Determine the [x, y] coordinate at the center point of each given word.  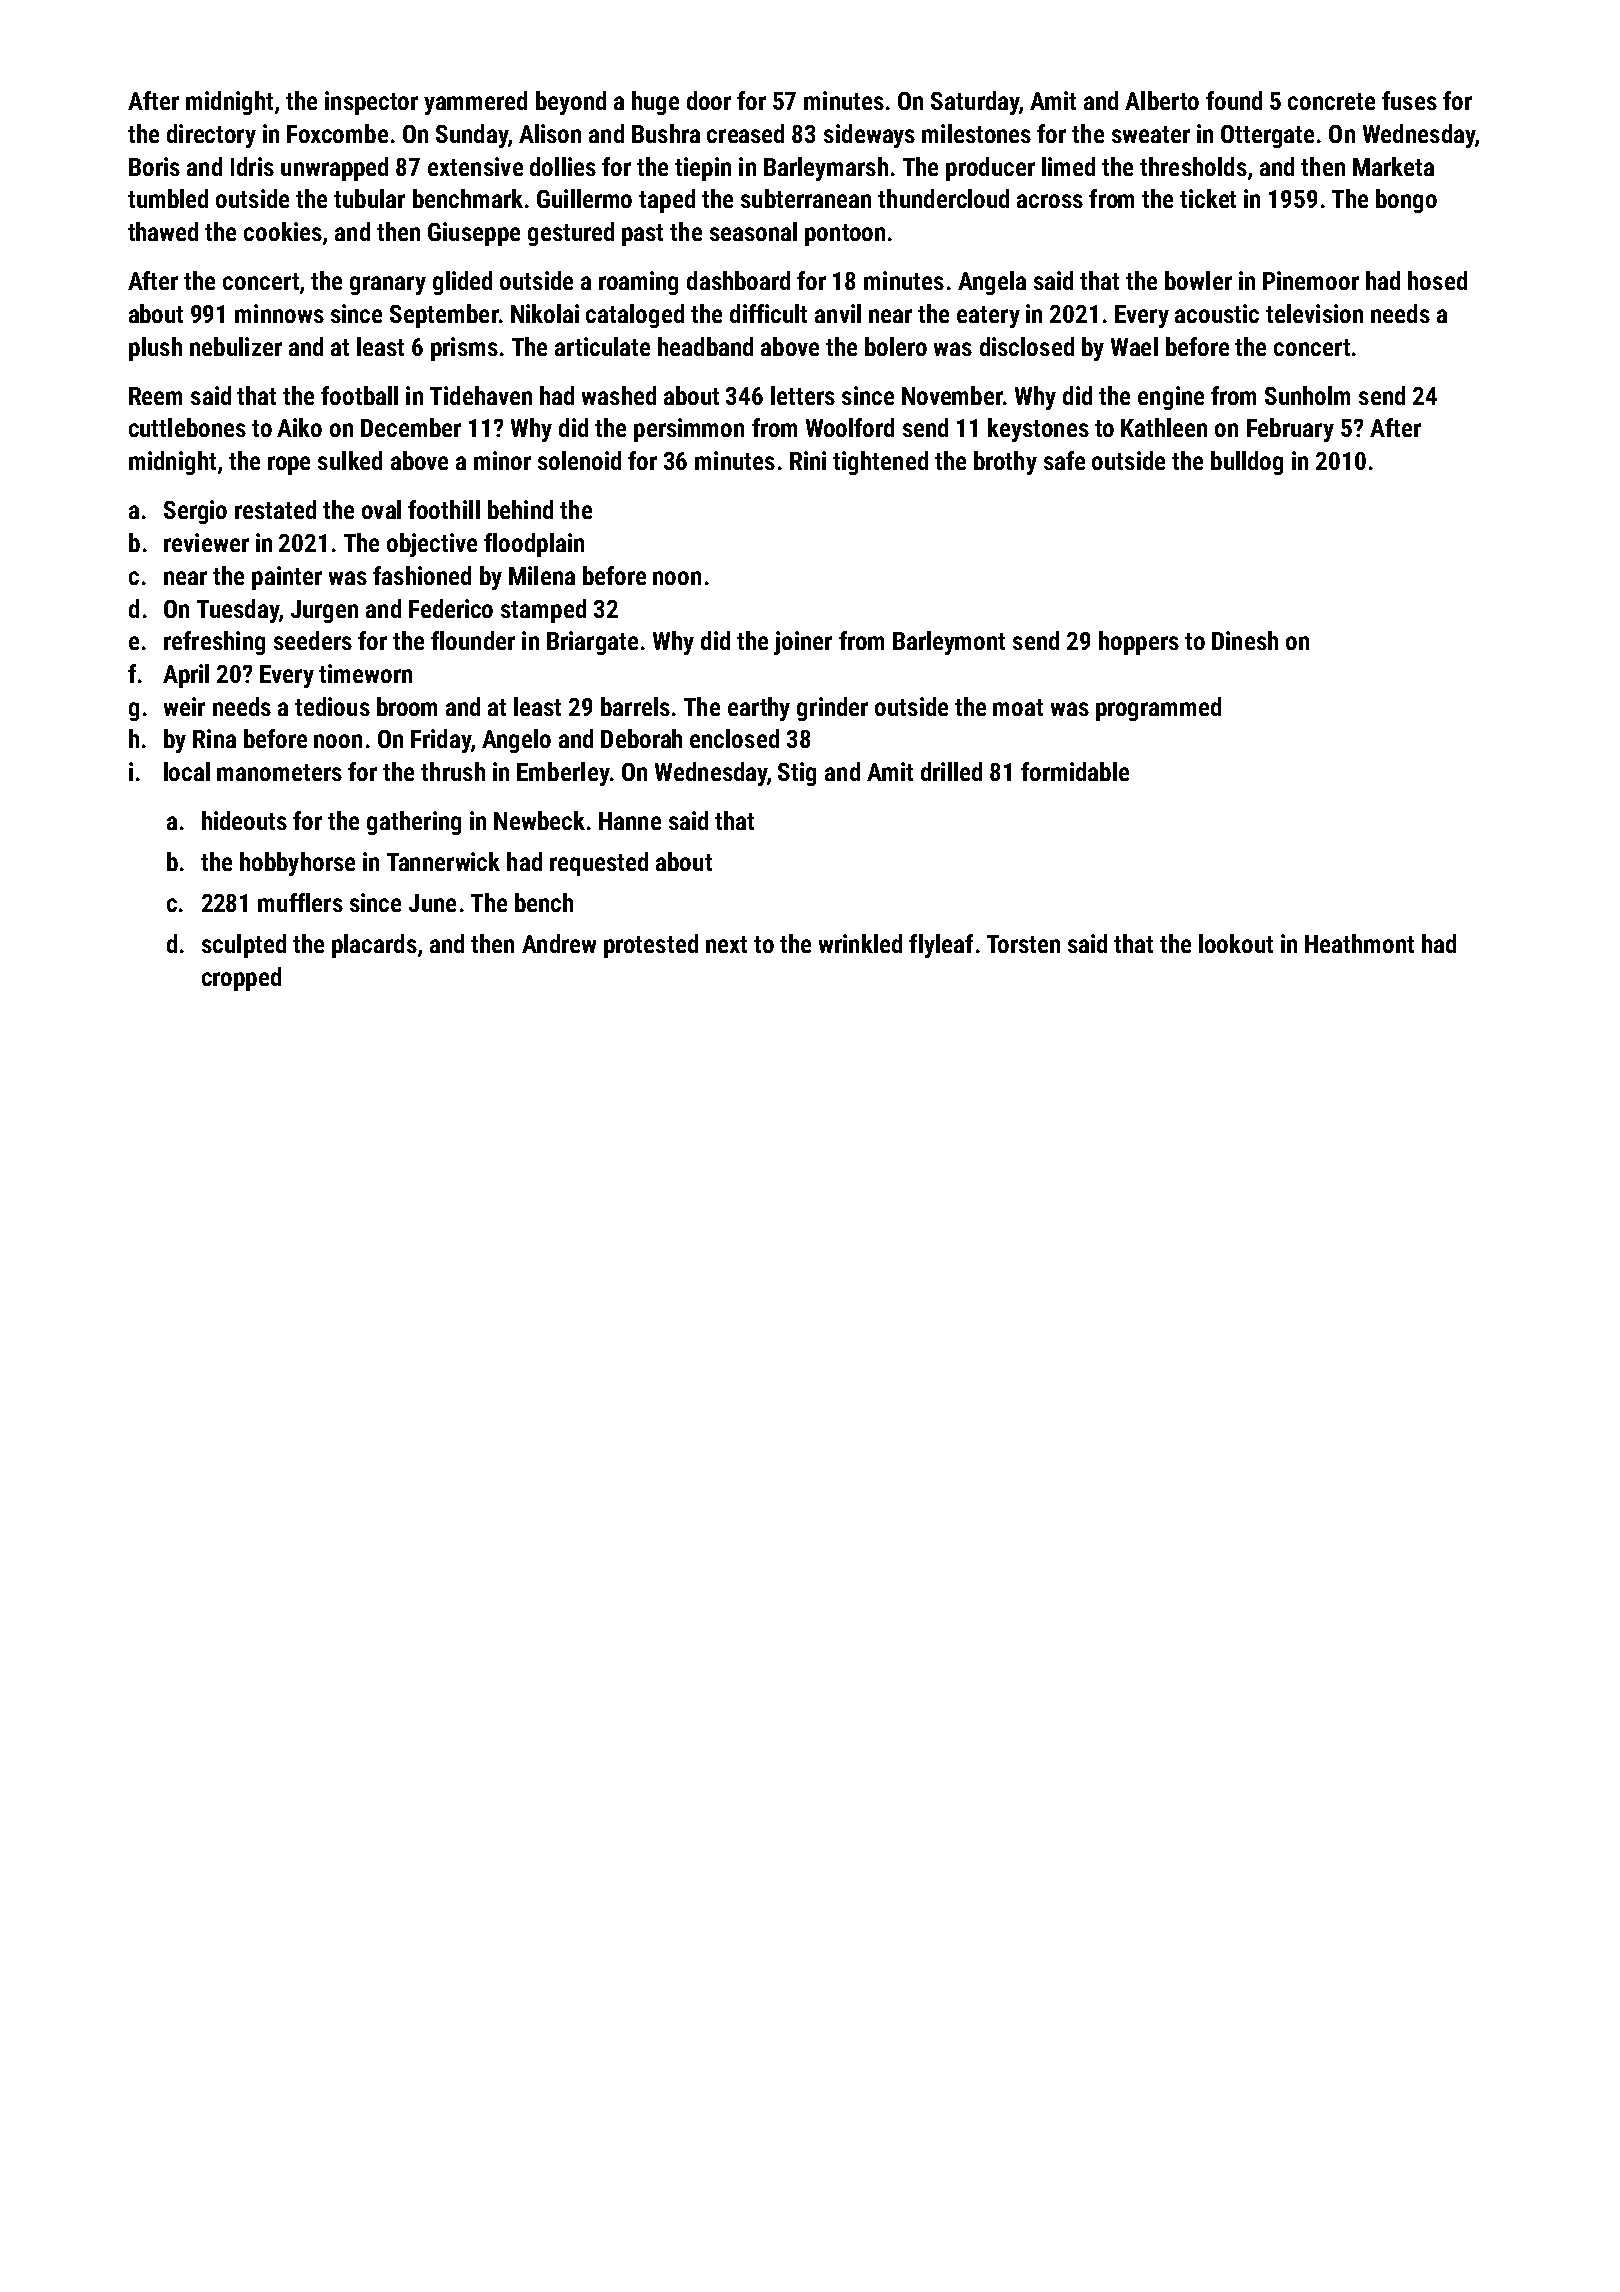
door [709, 100]
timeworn [365, 673]
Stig [797, 774]
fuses [1409, 100]
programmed [1158, 709]
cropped [241, 979]
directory [211, 136]
